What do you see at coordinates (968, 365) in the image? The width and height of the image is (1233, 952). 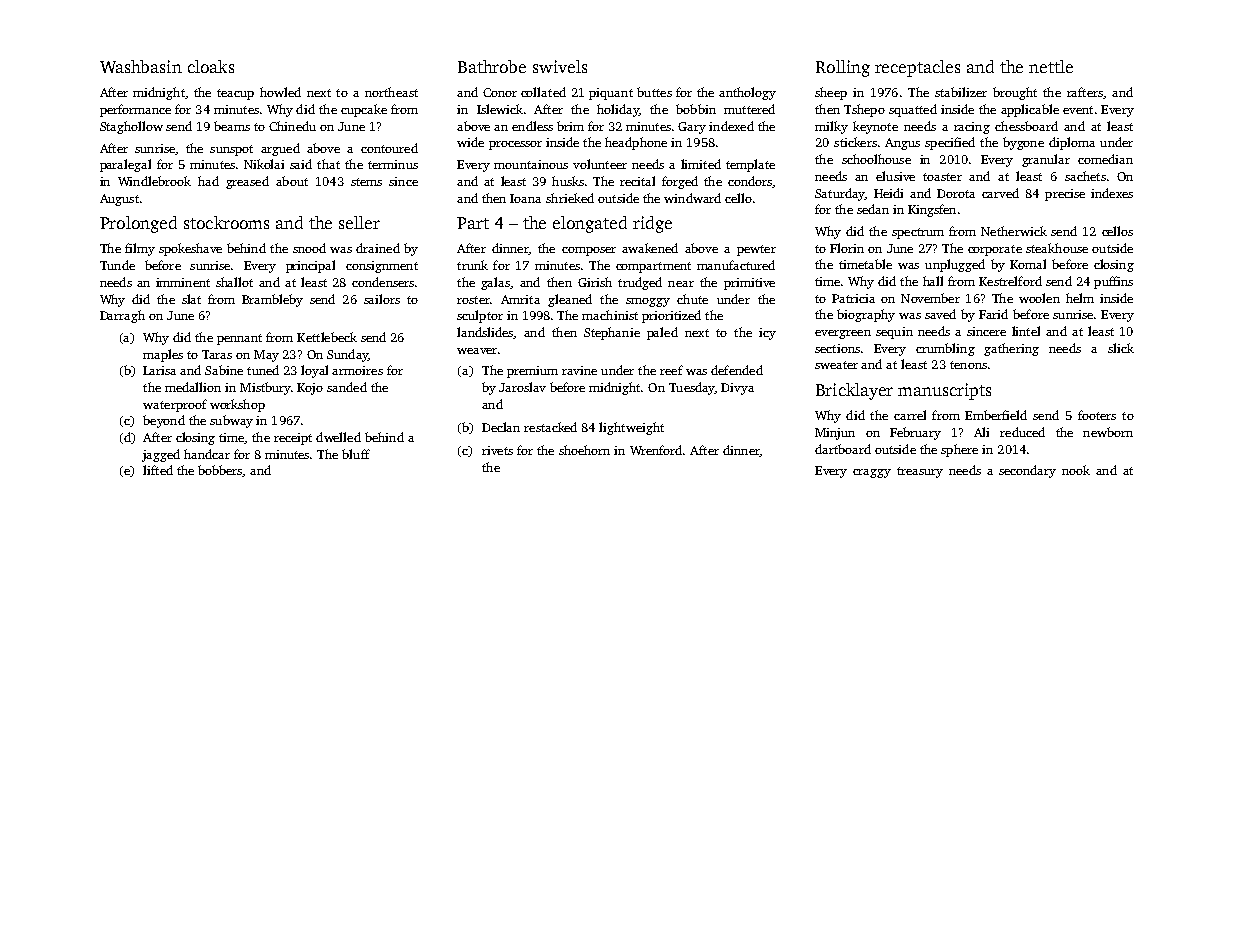 I see `tenons` at bounding box center [968, 365].
